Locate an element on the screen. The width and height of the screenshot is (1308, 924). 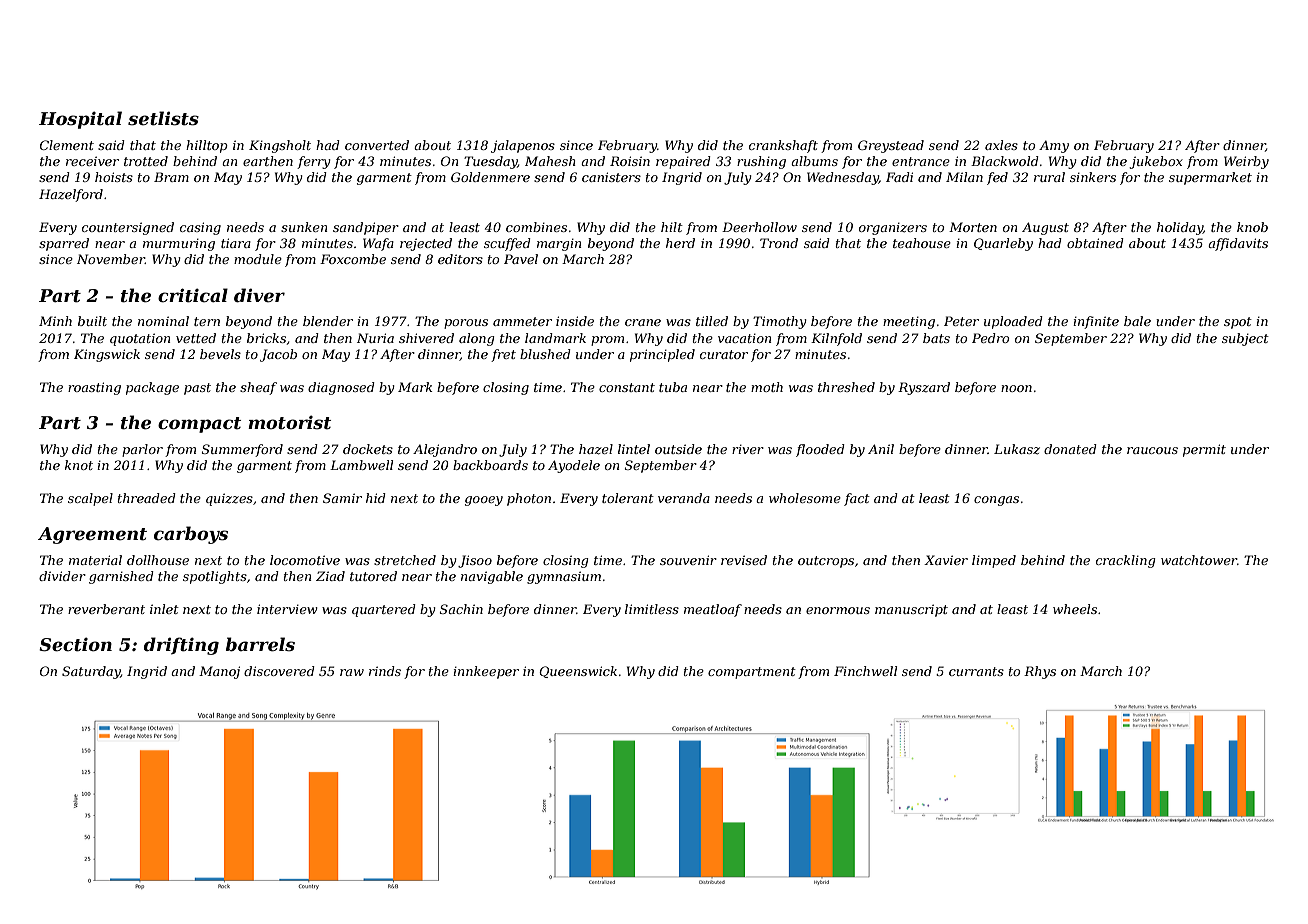
donated is located at coordinates (1070, 449).
